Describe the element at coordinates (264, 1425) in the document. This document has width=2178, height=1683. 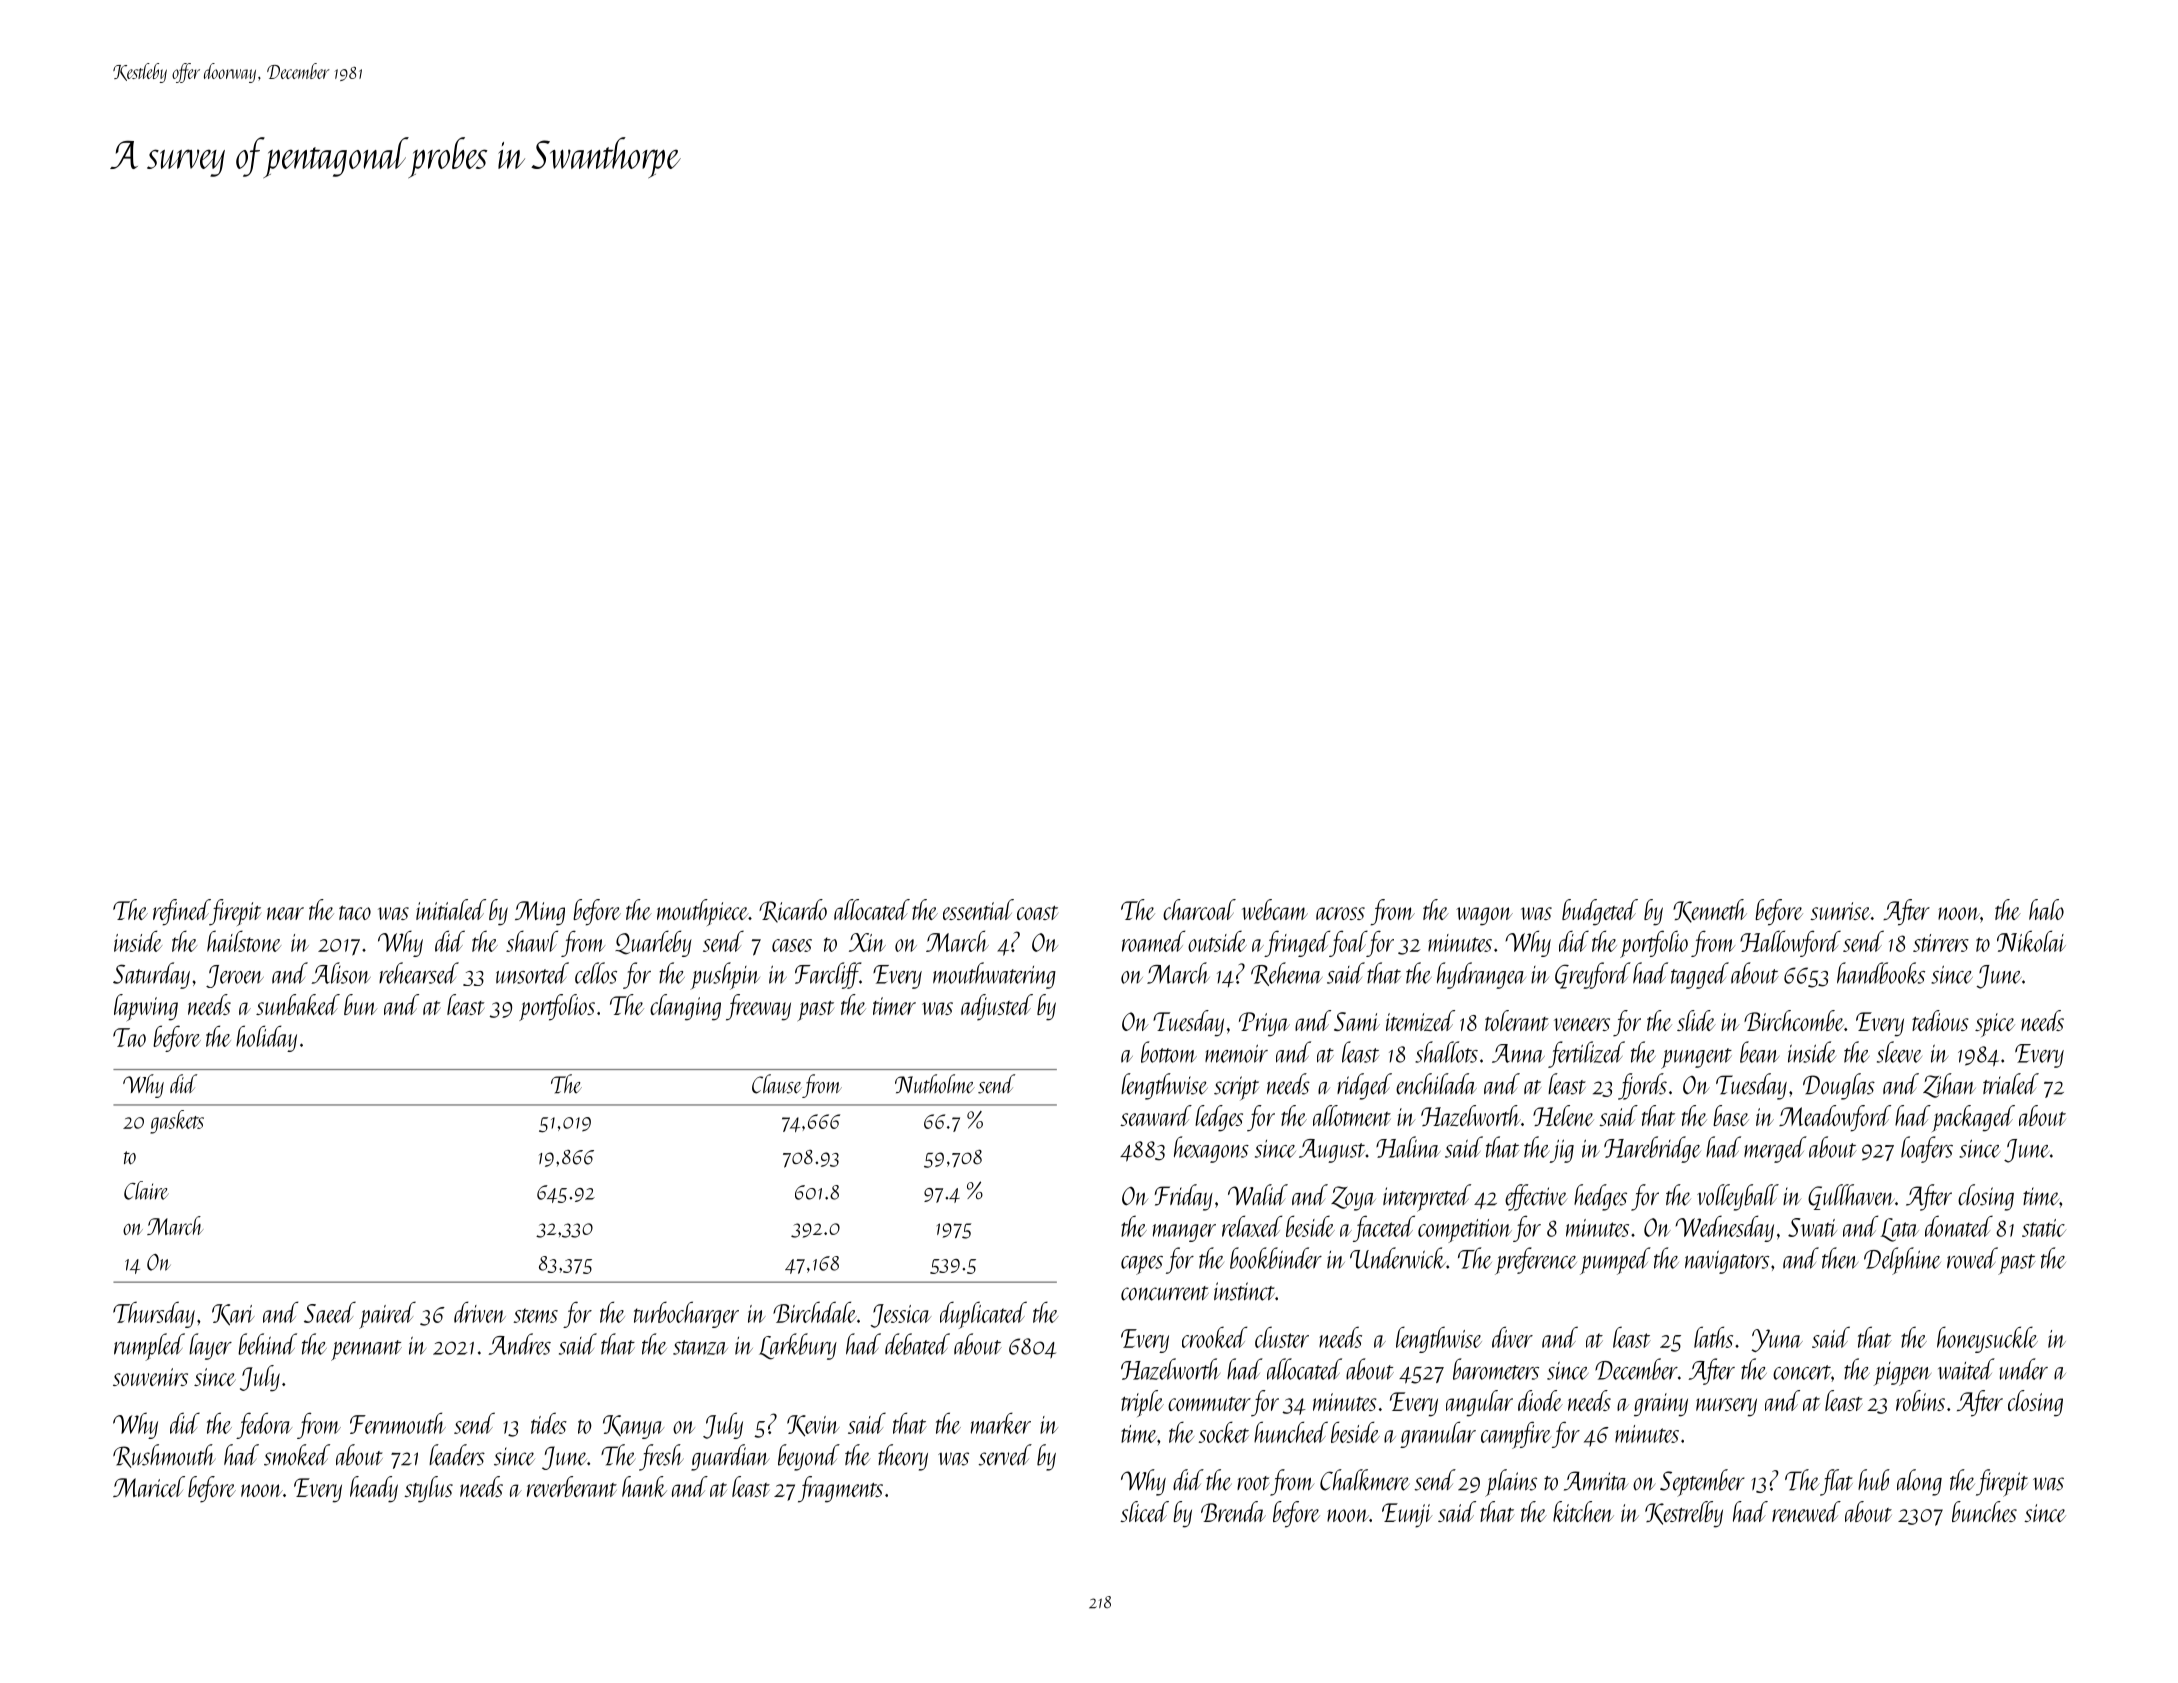
I see `fedora` at that location.
